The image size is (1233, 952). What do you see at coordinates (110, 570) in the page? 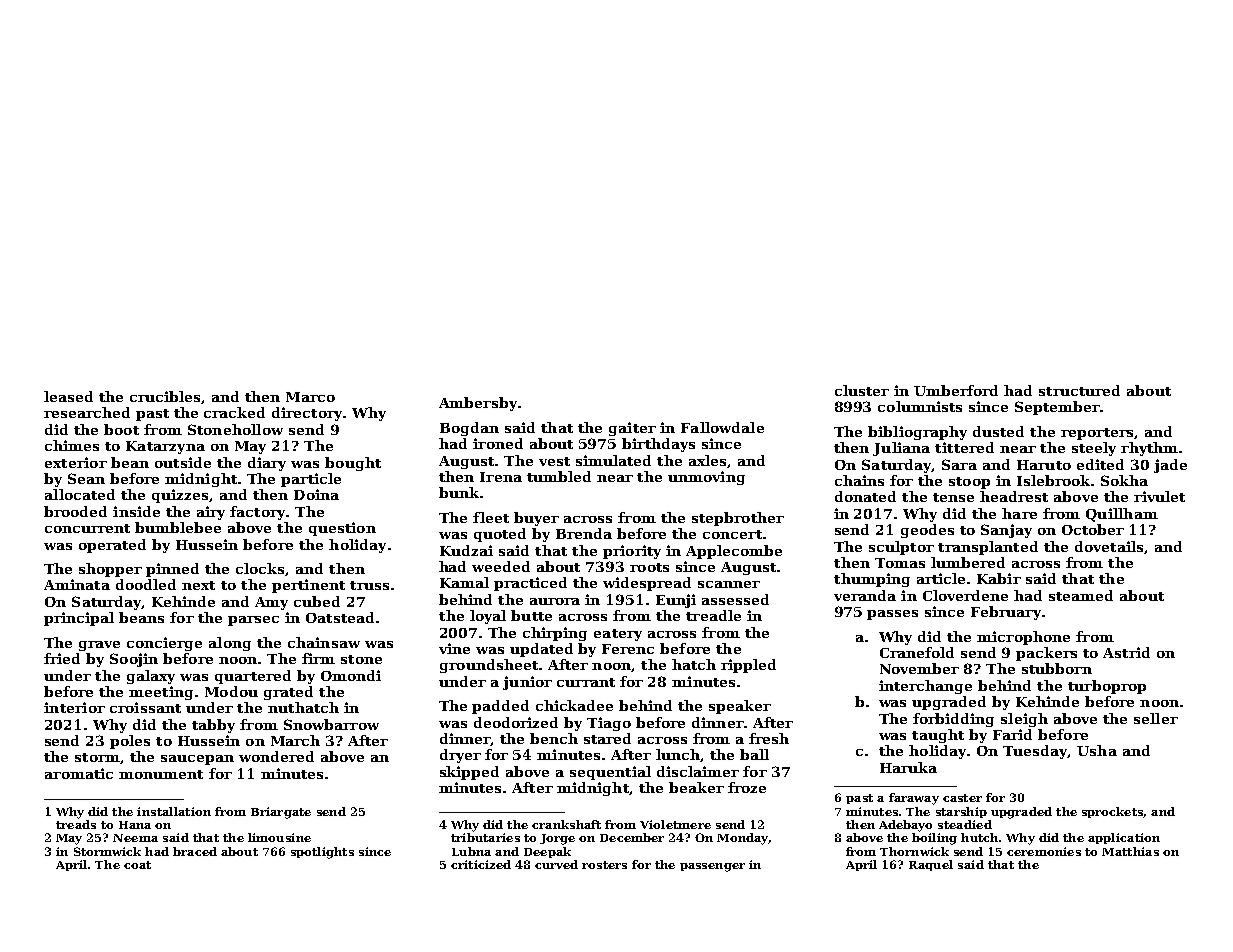
I see `shopper` at bounding box center [110, 570].
